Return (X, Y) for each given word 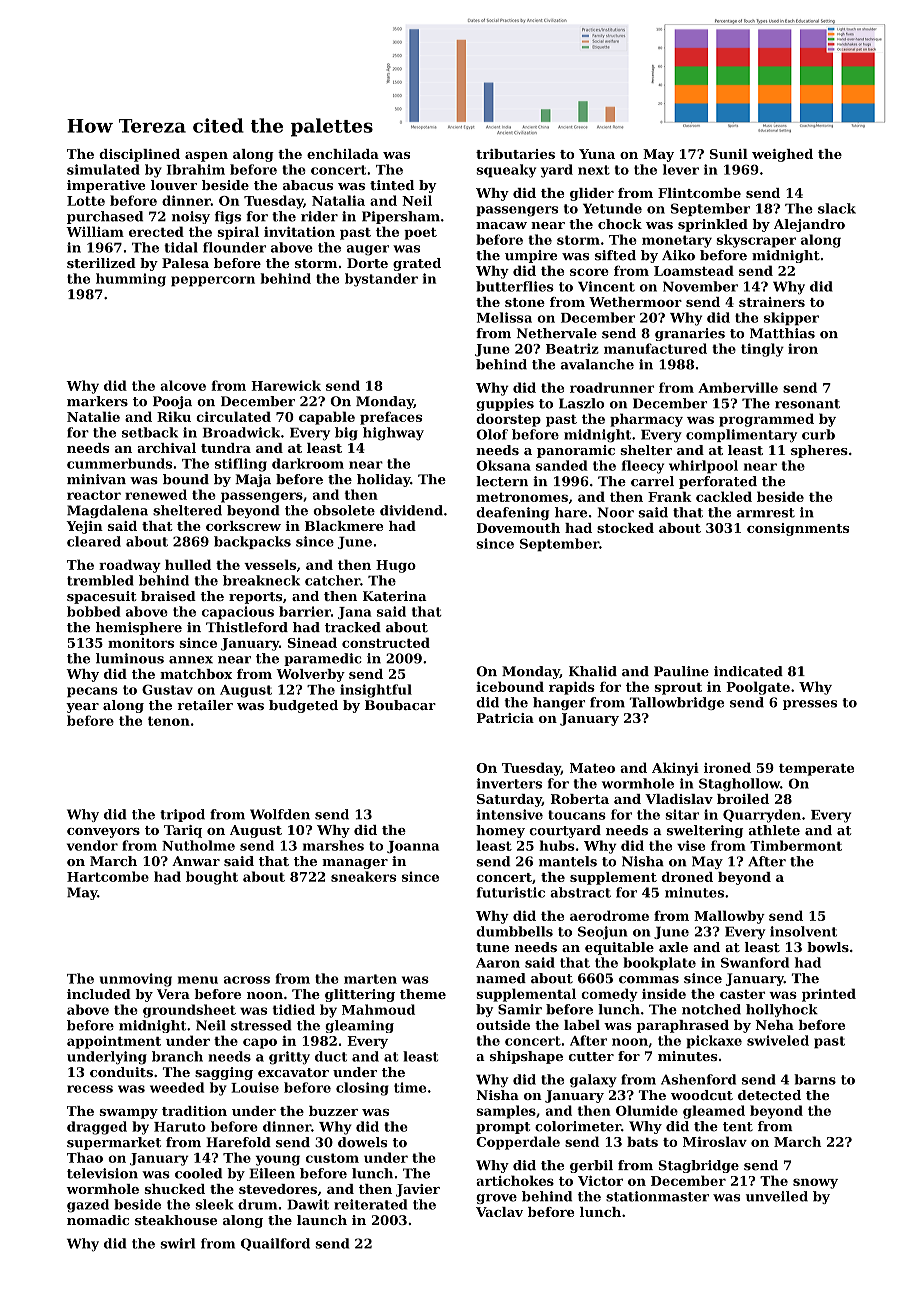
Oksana (503, 465)
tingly (762, 350)
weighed (782, 155)
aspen (206, 157)
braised (168, 596)
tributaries (515, 154)
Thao (85, 1157)
